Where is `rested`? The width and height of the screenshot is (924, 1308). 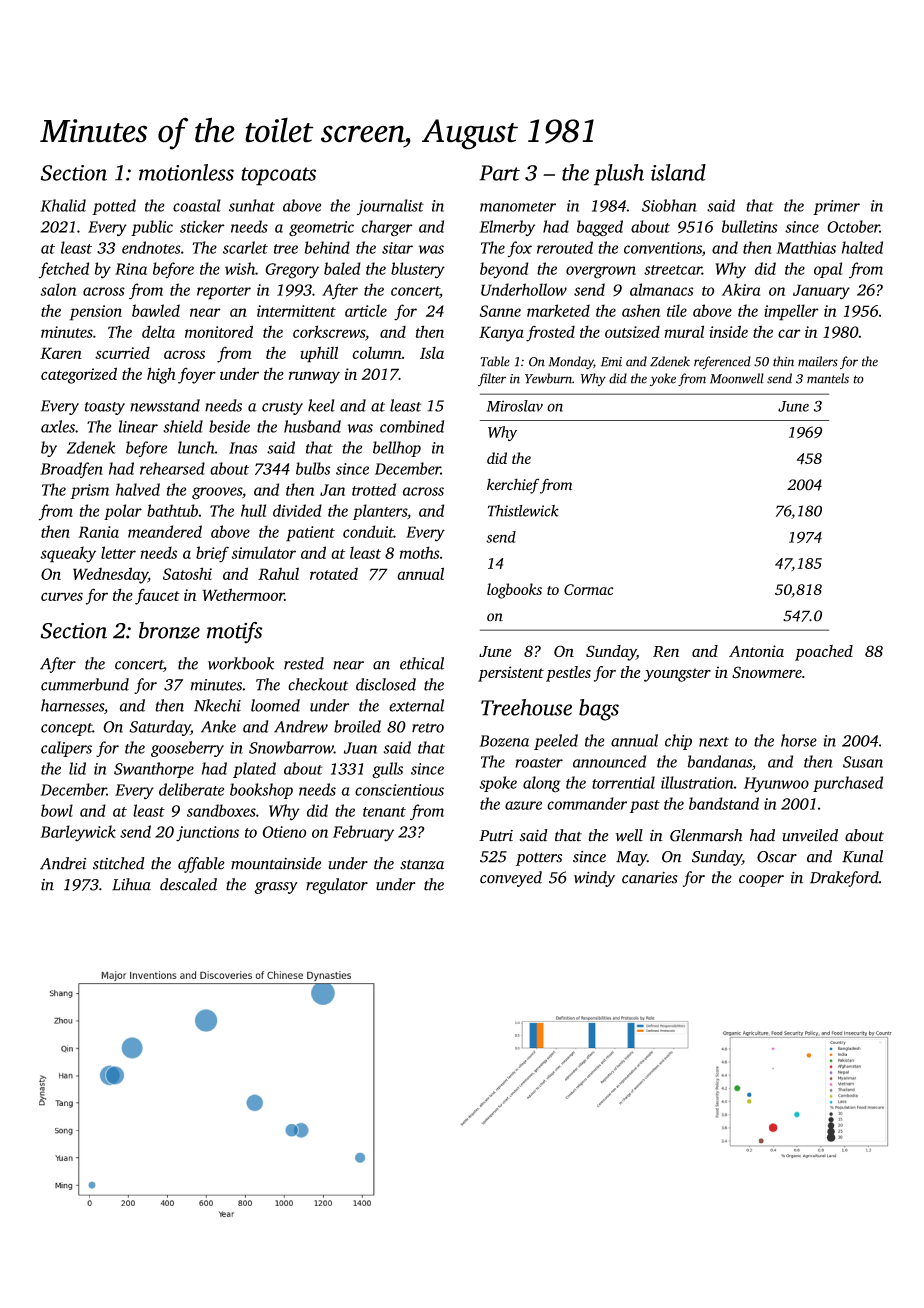
rested is located at coordinates (304, 663).
